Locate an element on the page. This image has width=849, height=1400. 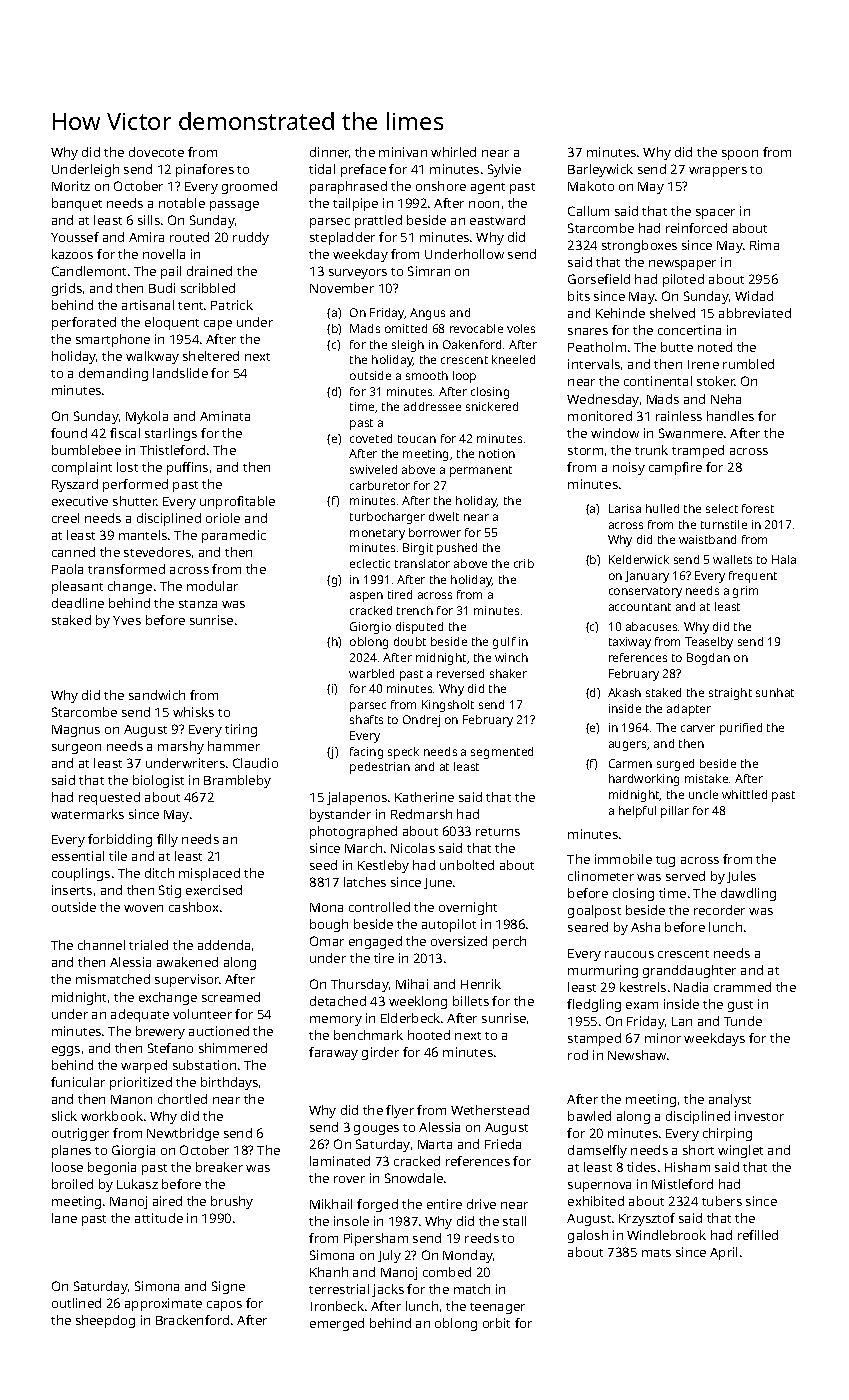
Katherine is located at coordinates (424, 797).
